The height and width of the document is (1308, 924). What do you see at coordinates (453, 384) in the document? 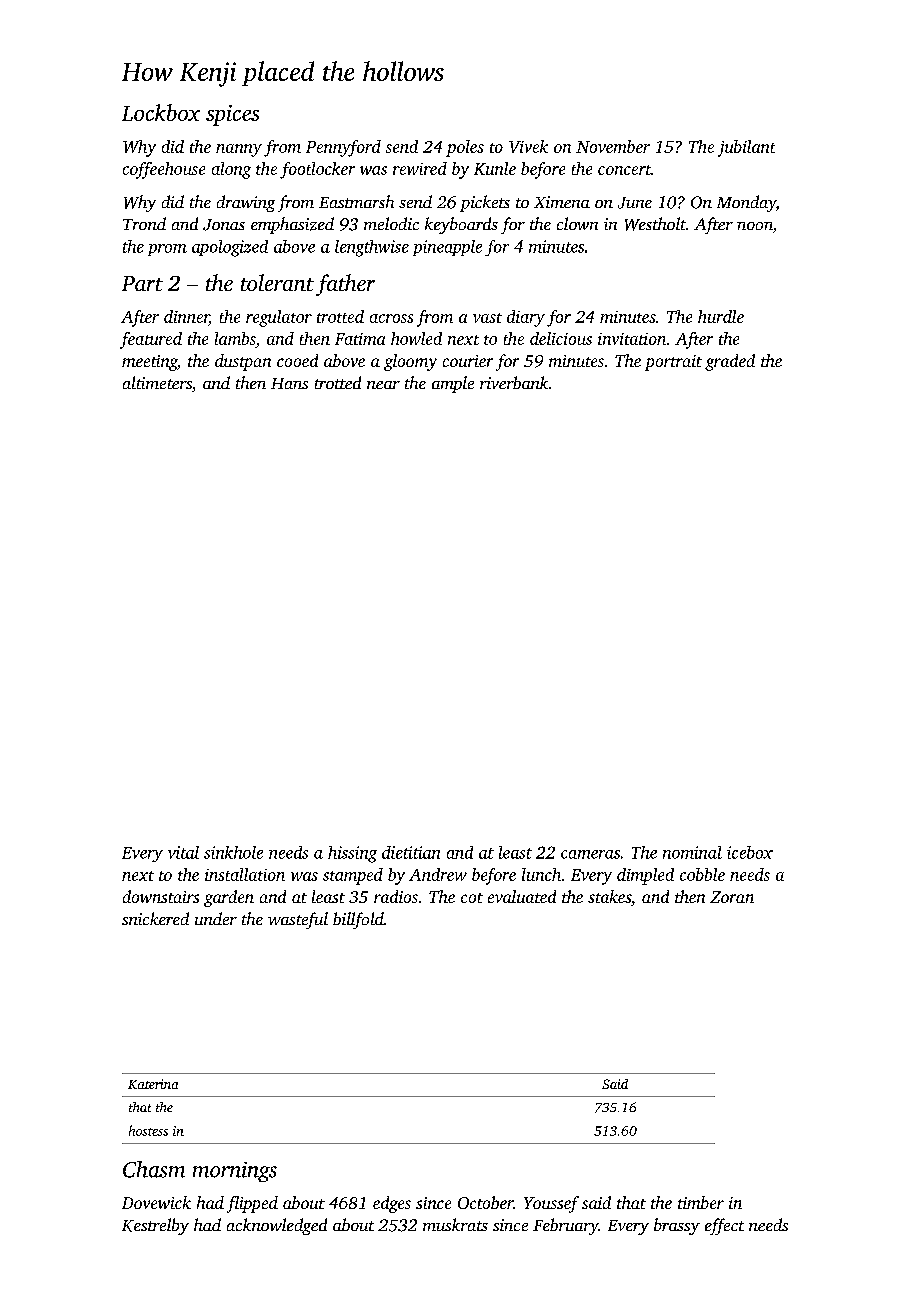
I see `ample` at bounding box center [453, 384].
